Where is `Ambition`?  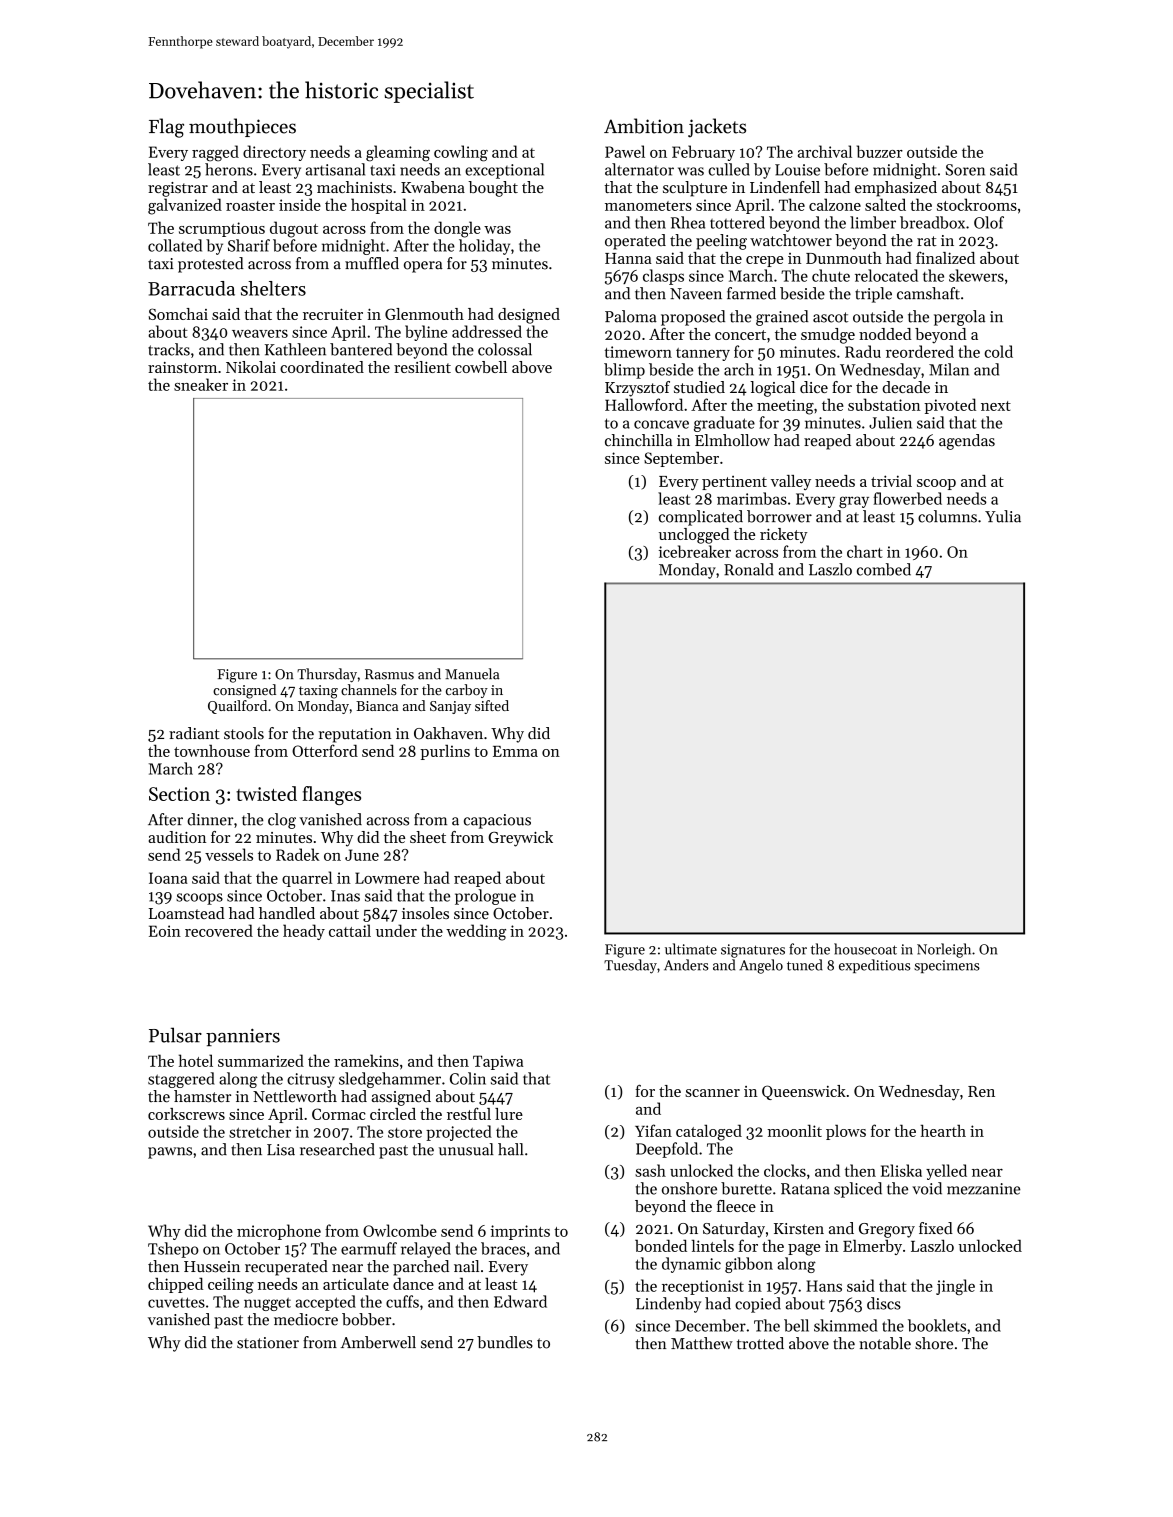
Ambition is located at coordinates (644, 126).
